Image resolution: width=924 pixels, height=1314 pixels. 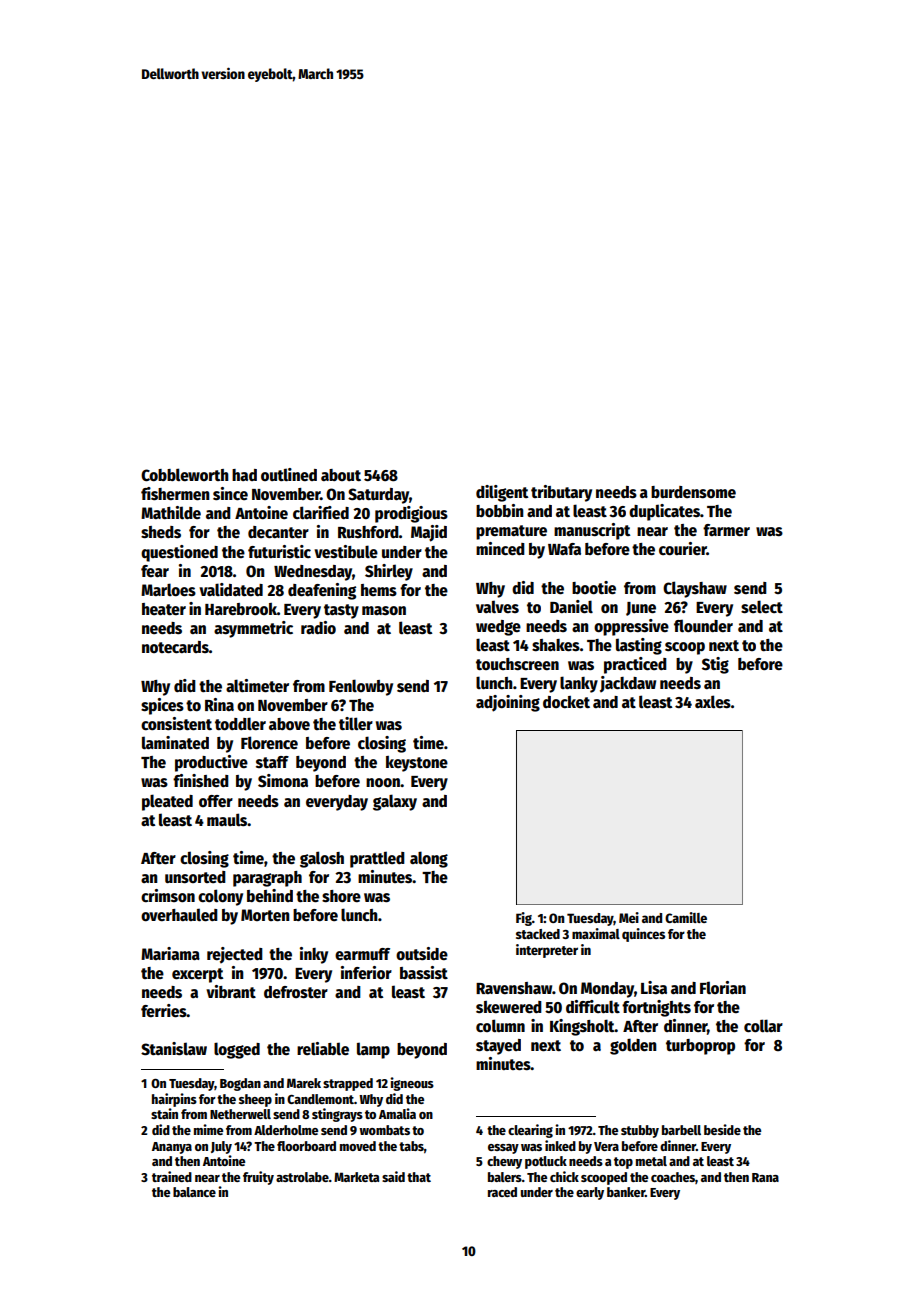 I want to click on courier, so click(x=683, y=549).
